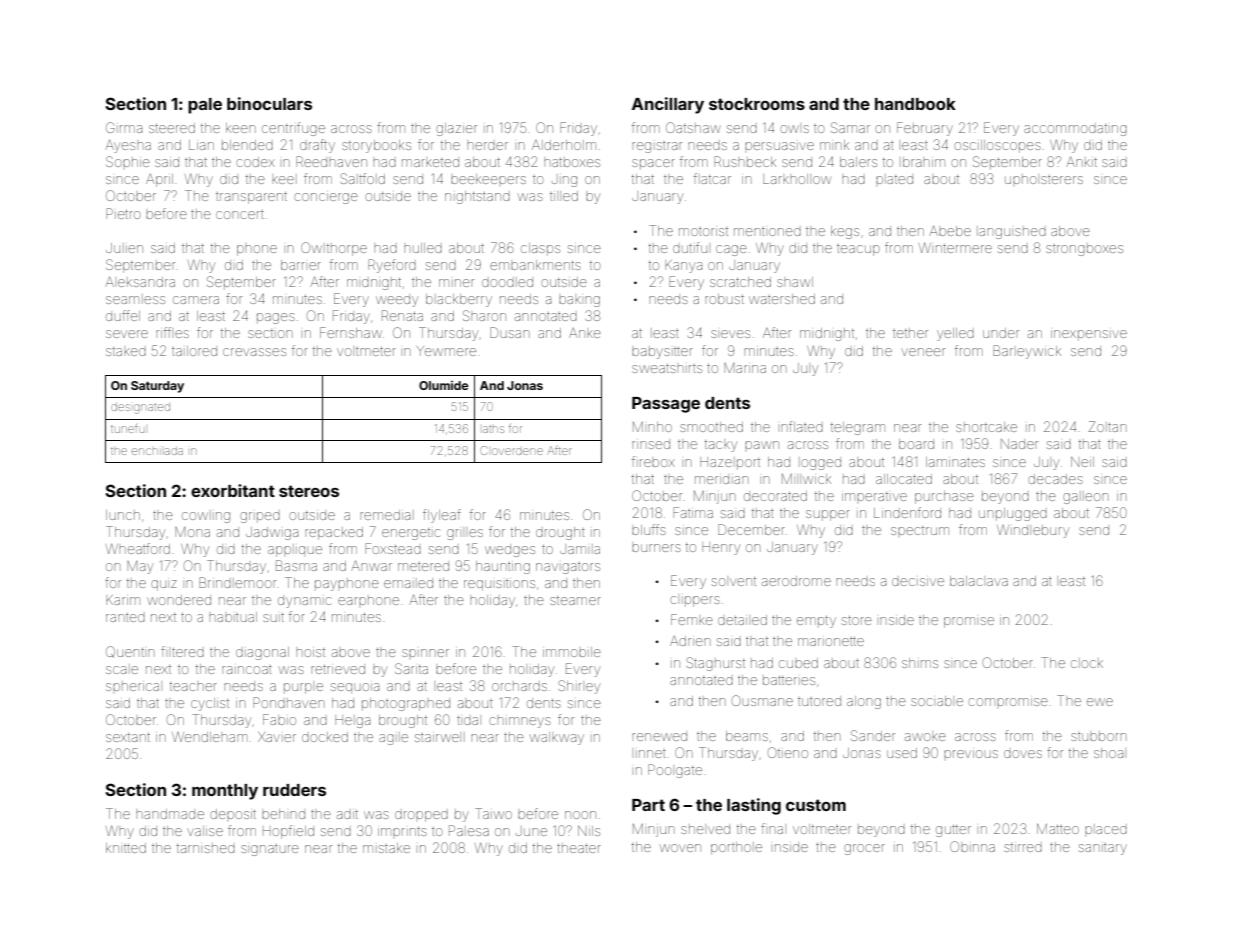 This screenshot has width=1233, height=952. What do you see at coordinates (170, 814) in the screenshot?
I see `handmade` at bounding box center [170, 814].
